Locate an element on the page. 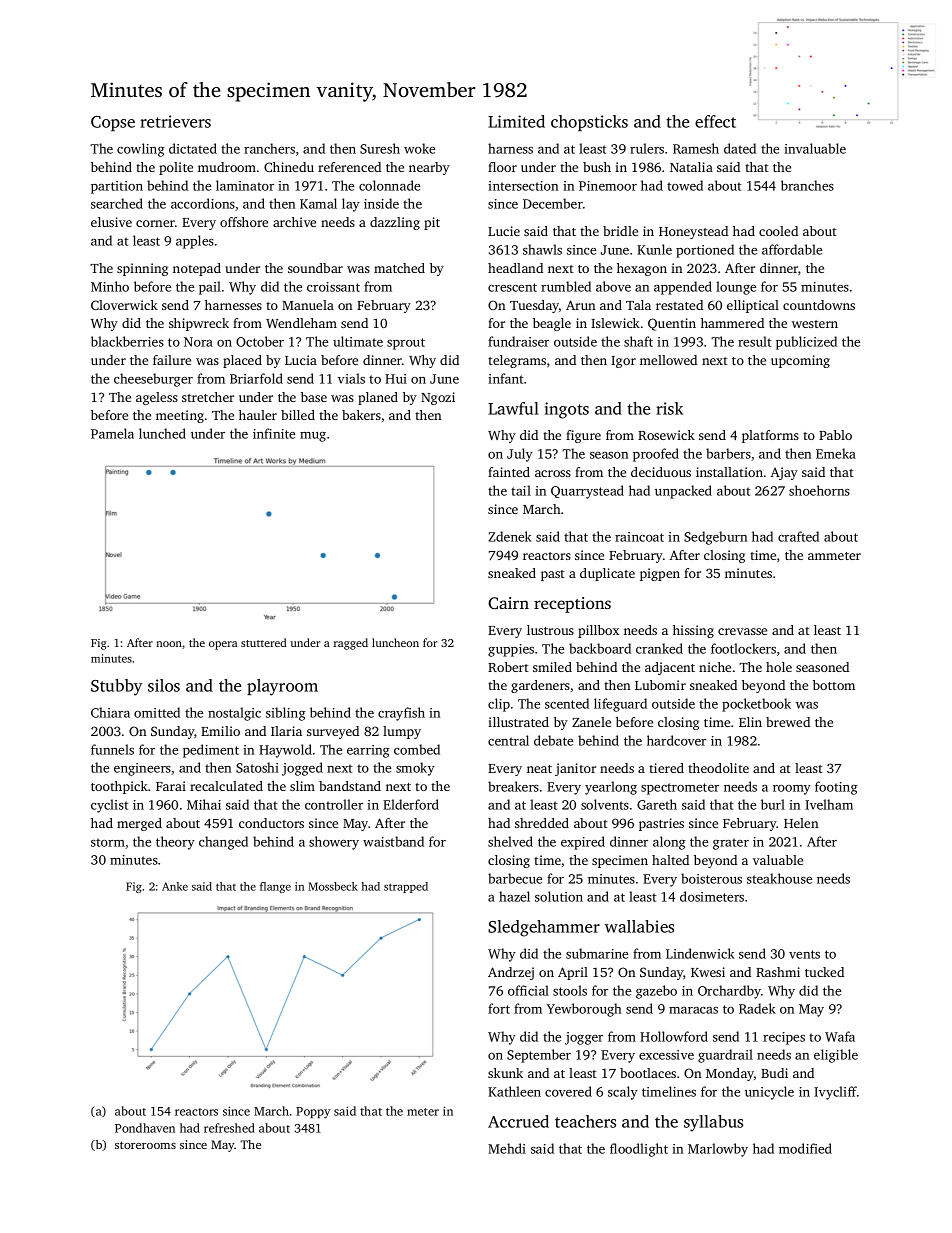 The width and height of the page is (952, 1233). Limited is located at coordinates (516, 121).
